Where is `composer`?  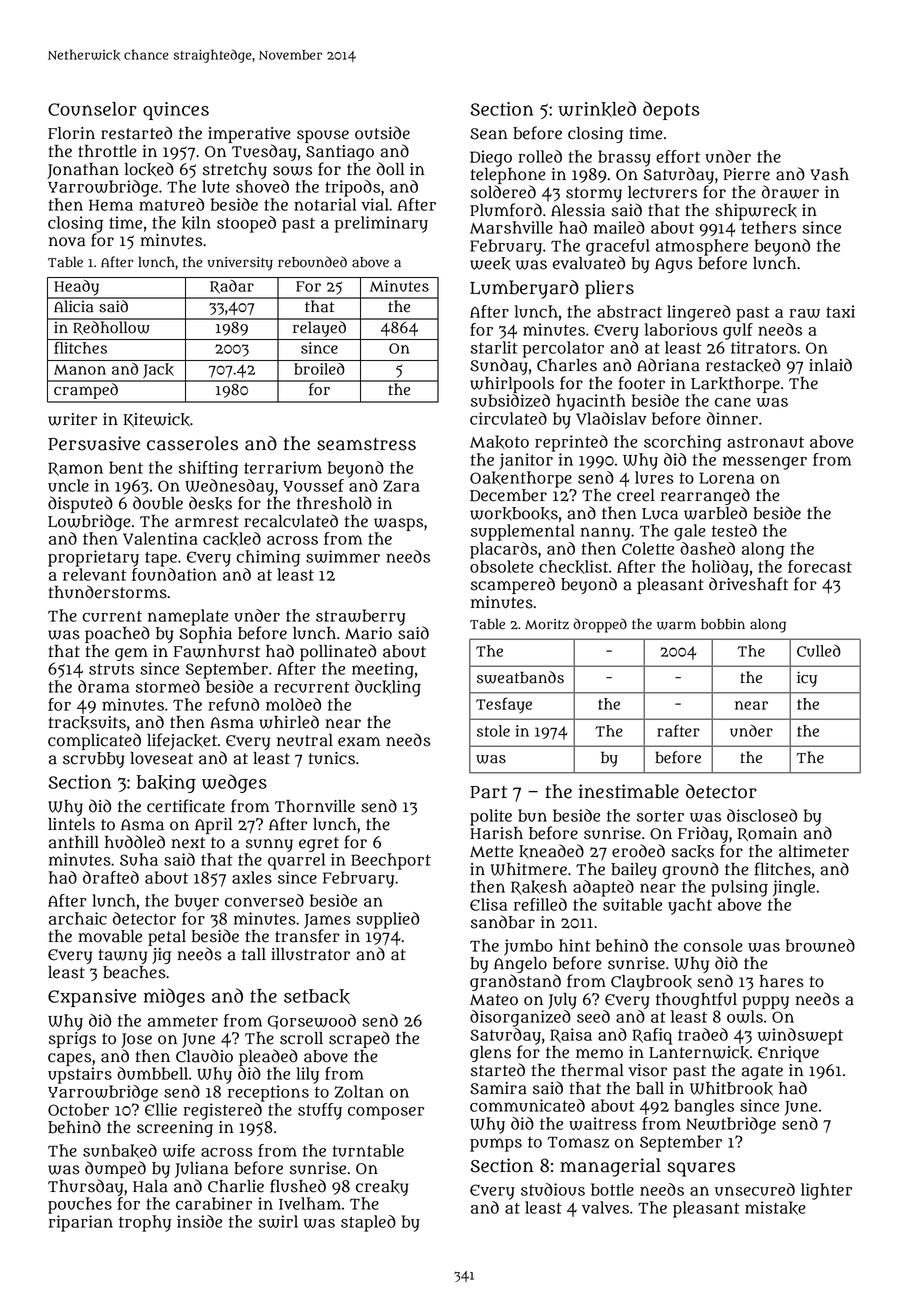
composer is located at coordinates (386, 1113).
